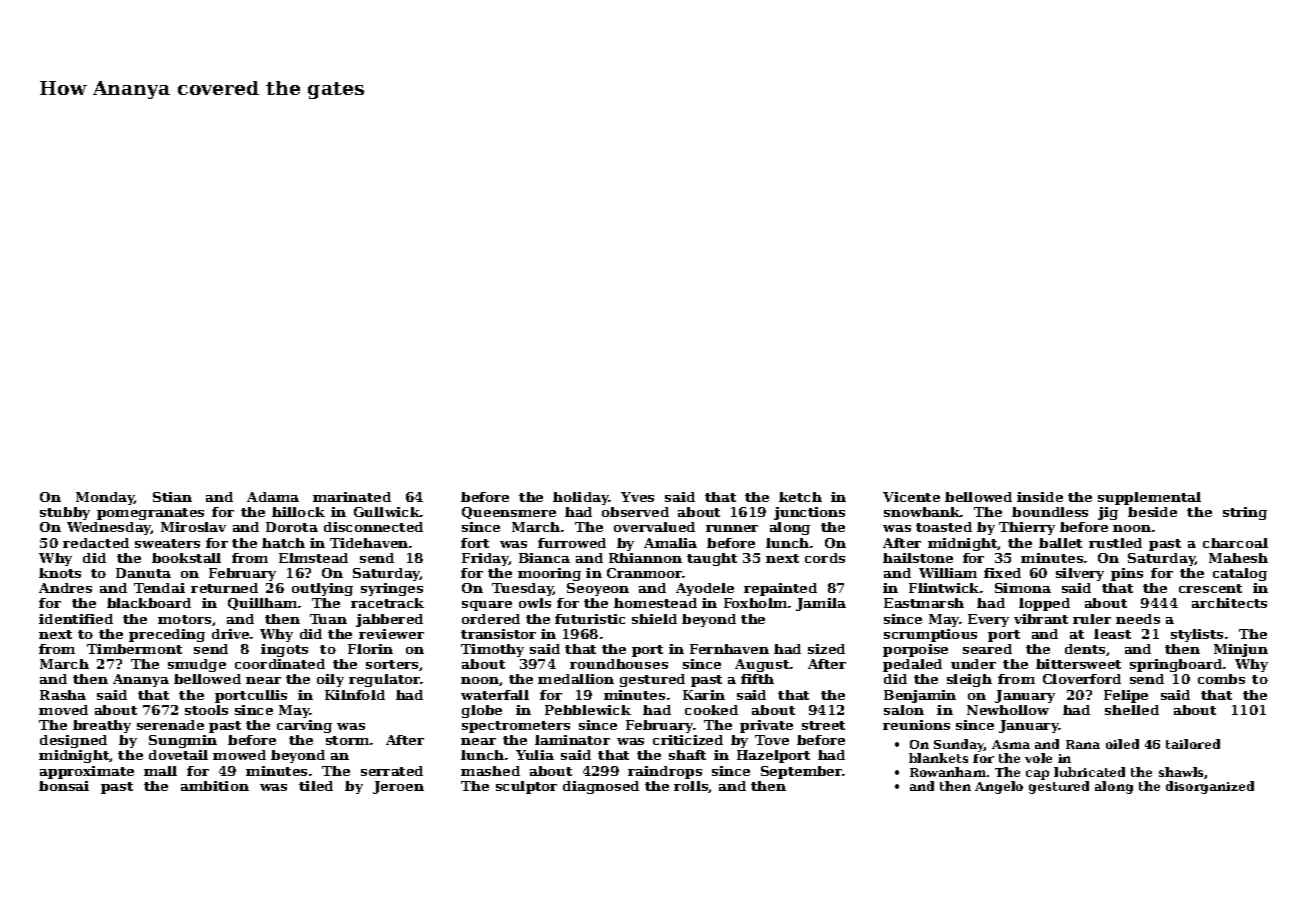 The height and width of the screenshot is (924, 1308). Describe the element at coordinates (313, 558) in the screenshot. I see `Elmstead` at that location.
